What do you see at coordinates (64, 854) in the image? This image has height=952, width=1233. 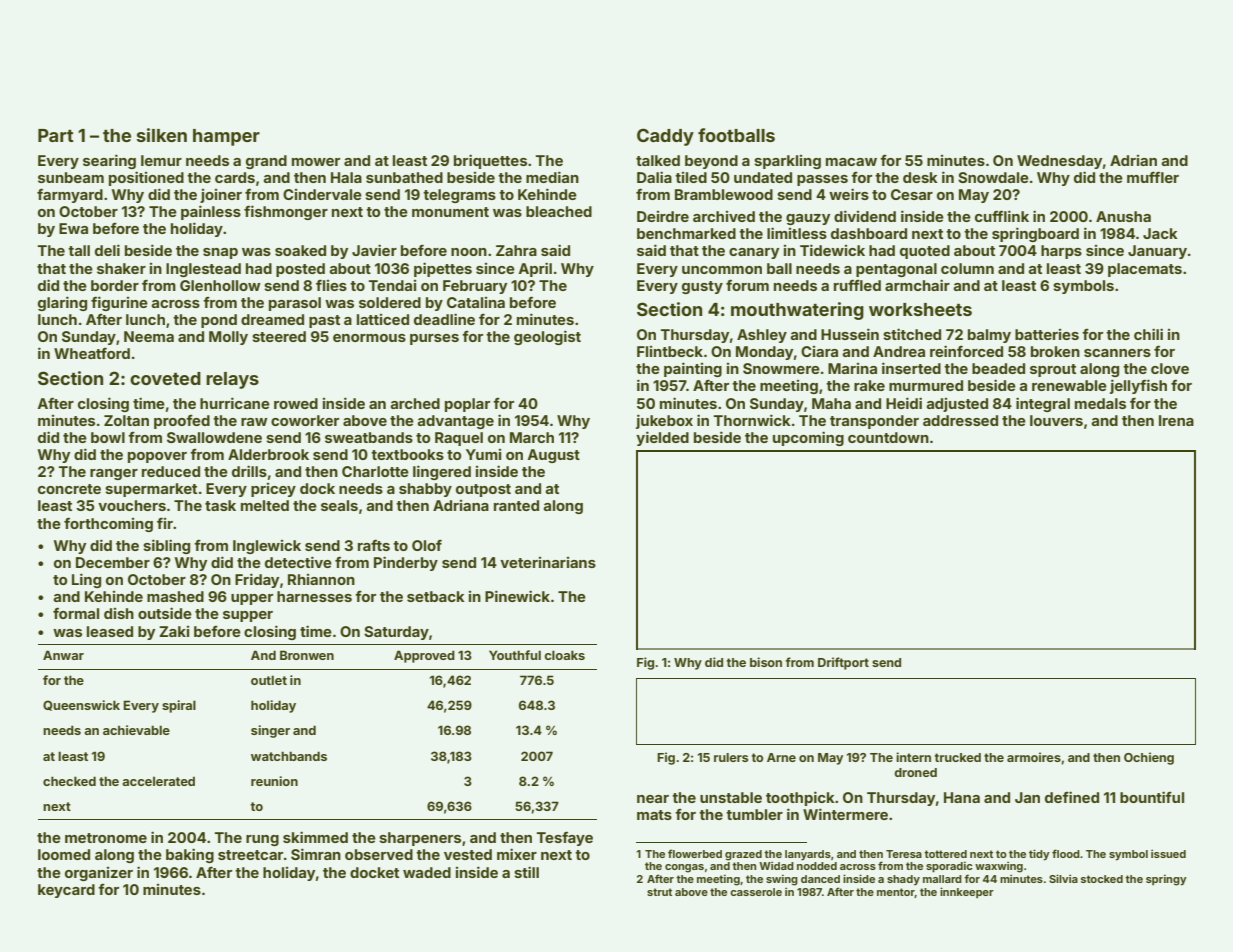 I see `loomed` at bounding box center [64, 854].
